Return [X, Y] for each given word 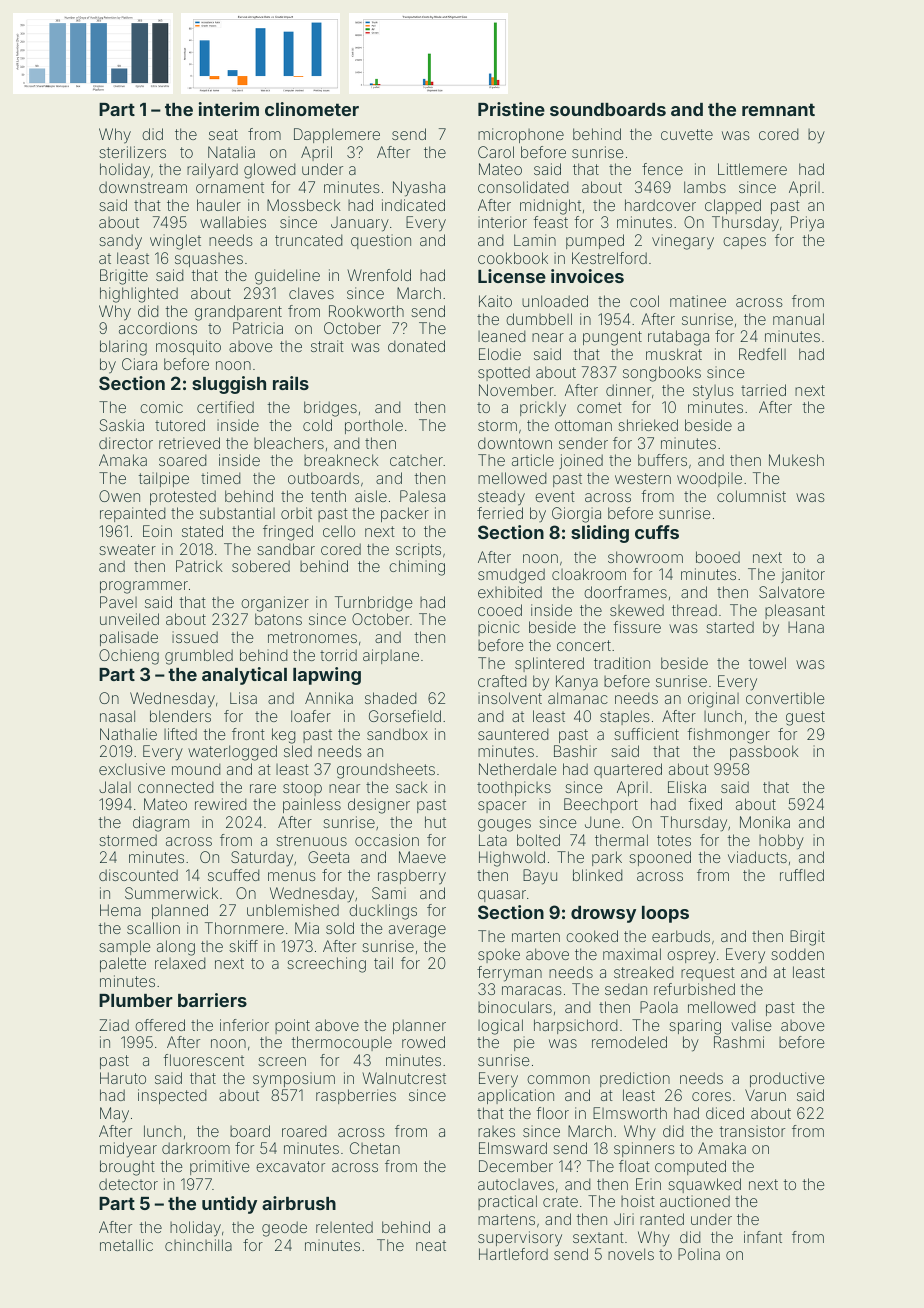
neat [431, 1245]
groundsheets [386, 771]
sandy [120, 241]
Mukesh [796, 460]
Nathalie [128, 734]
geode [284, 1229]
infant [763, 1237]
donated [416, 346]
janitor [803, 575]
